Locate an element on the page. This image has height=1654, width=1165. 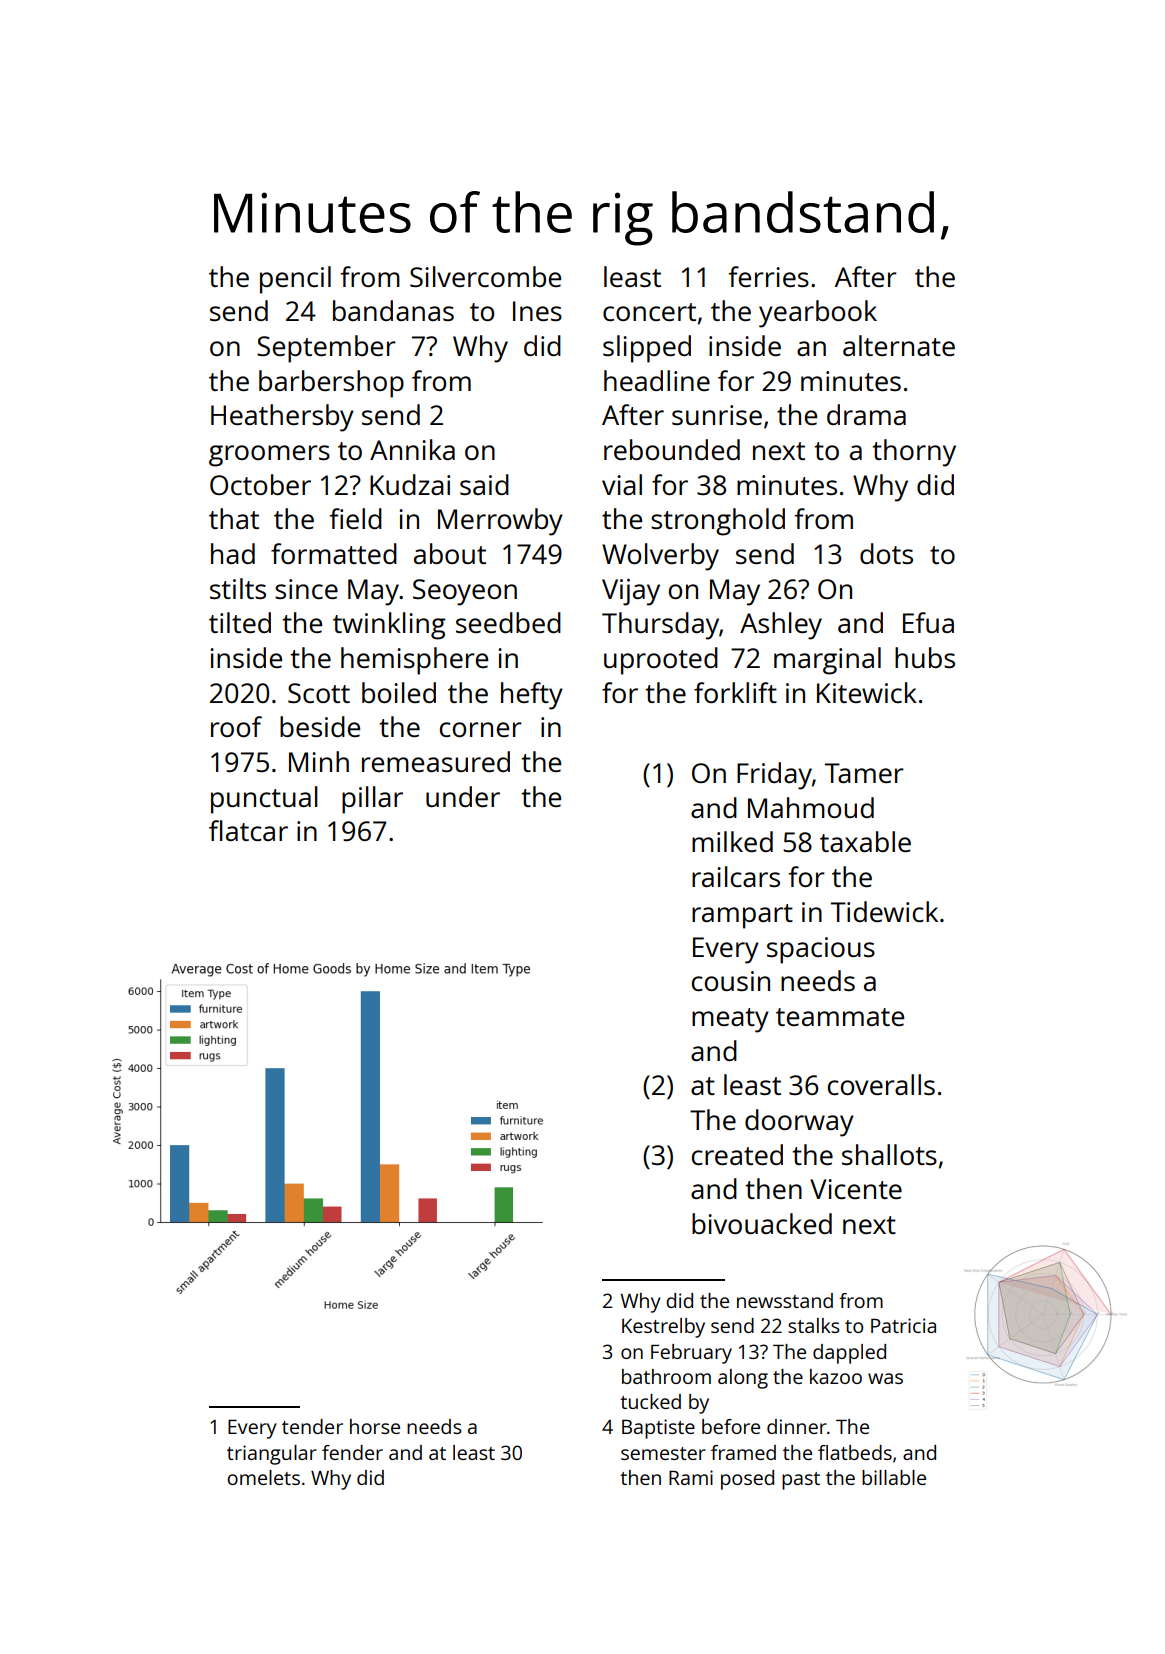
Kestrelby is located at coordinates (663, 1328).
